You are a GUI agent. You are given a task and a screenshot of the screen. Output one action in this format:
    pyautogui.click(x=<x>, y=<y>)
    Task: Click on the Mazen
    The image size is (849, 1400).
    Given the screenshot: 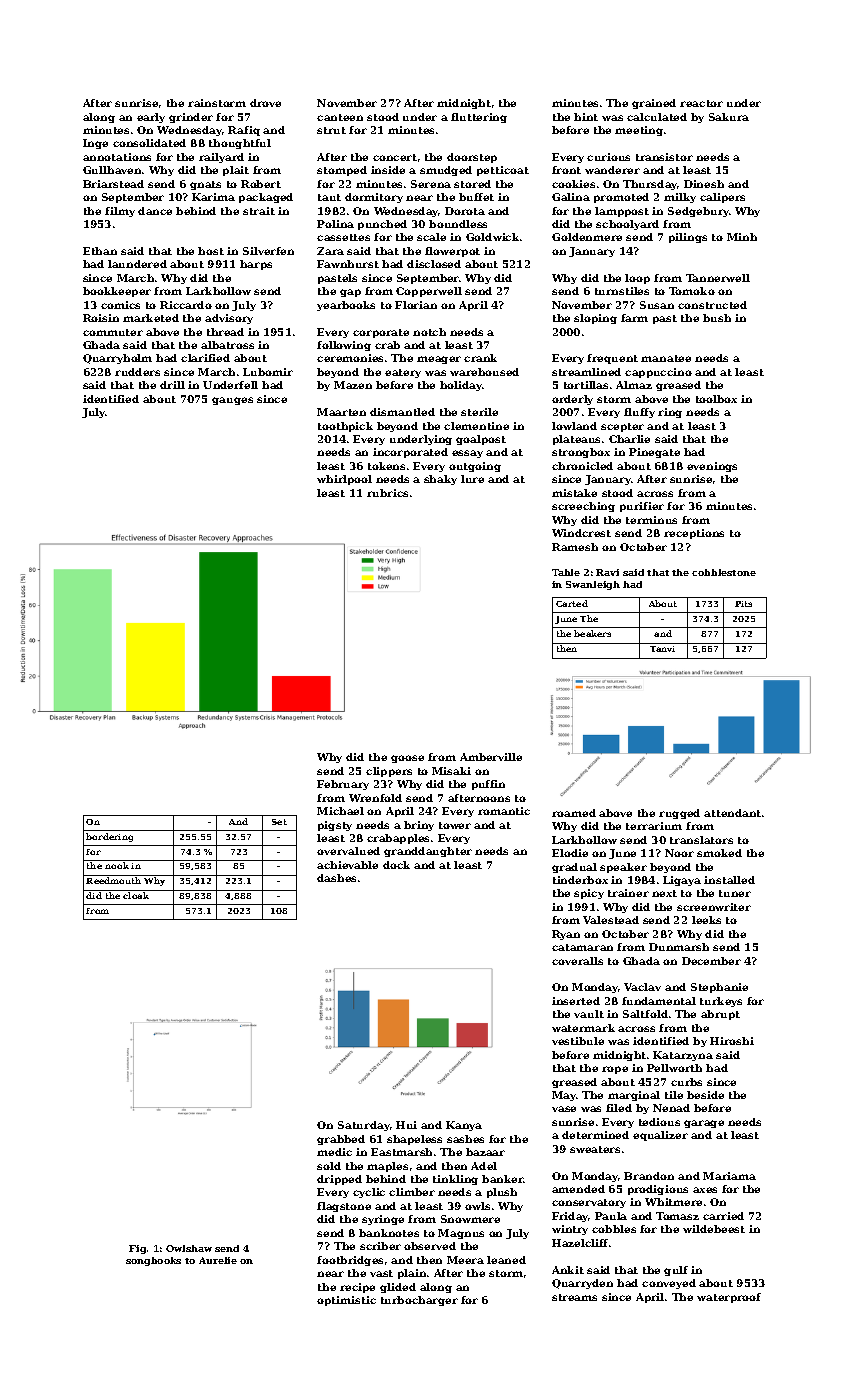 What is the action you would take?
    pyautogui.click(x=353, y=385)
